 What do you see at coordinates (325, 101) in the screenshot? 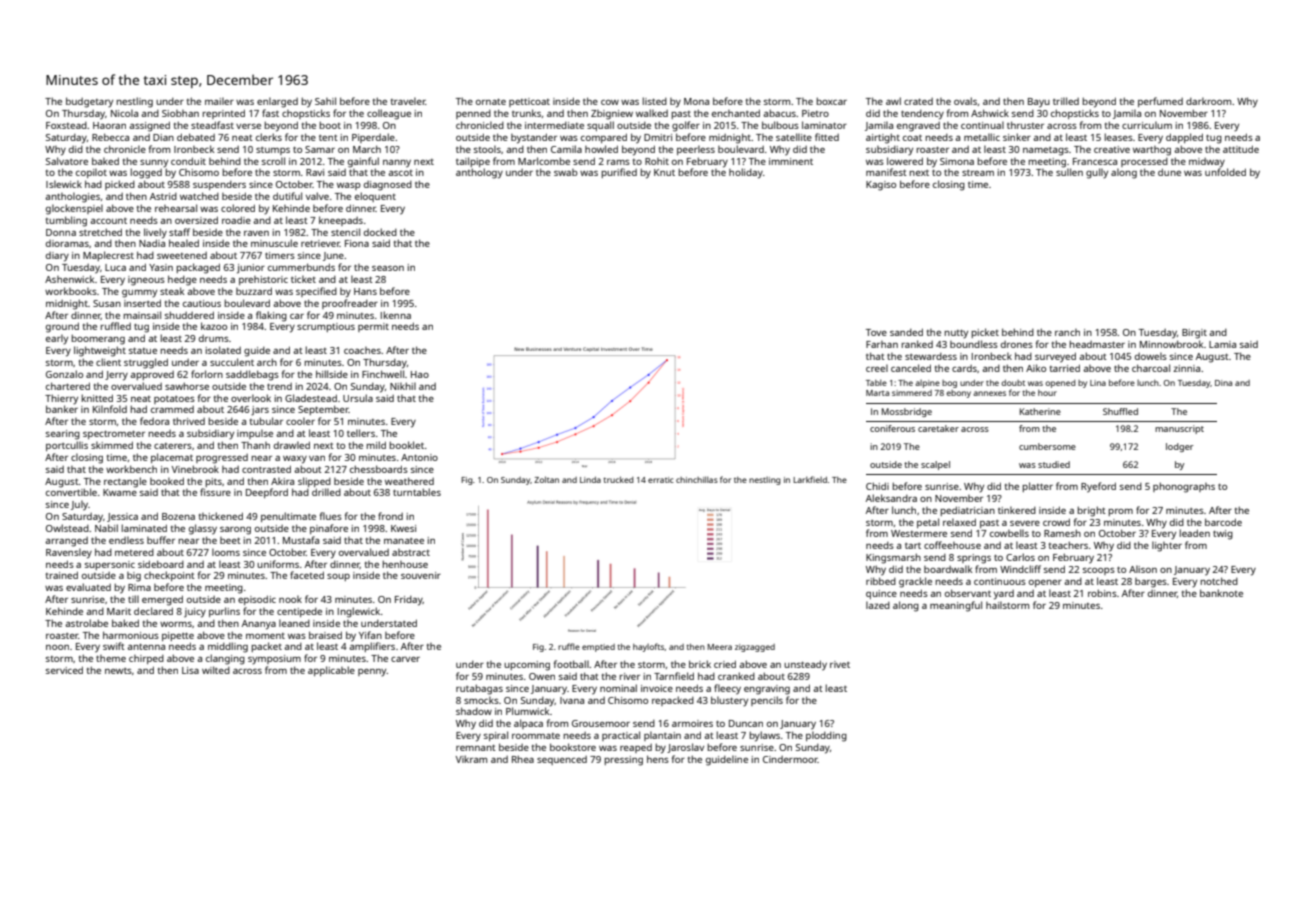
I see `Sahil` at bounding box center [325, 101].
